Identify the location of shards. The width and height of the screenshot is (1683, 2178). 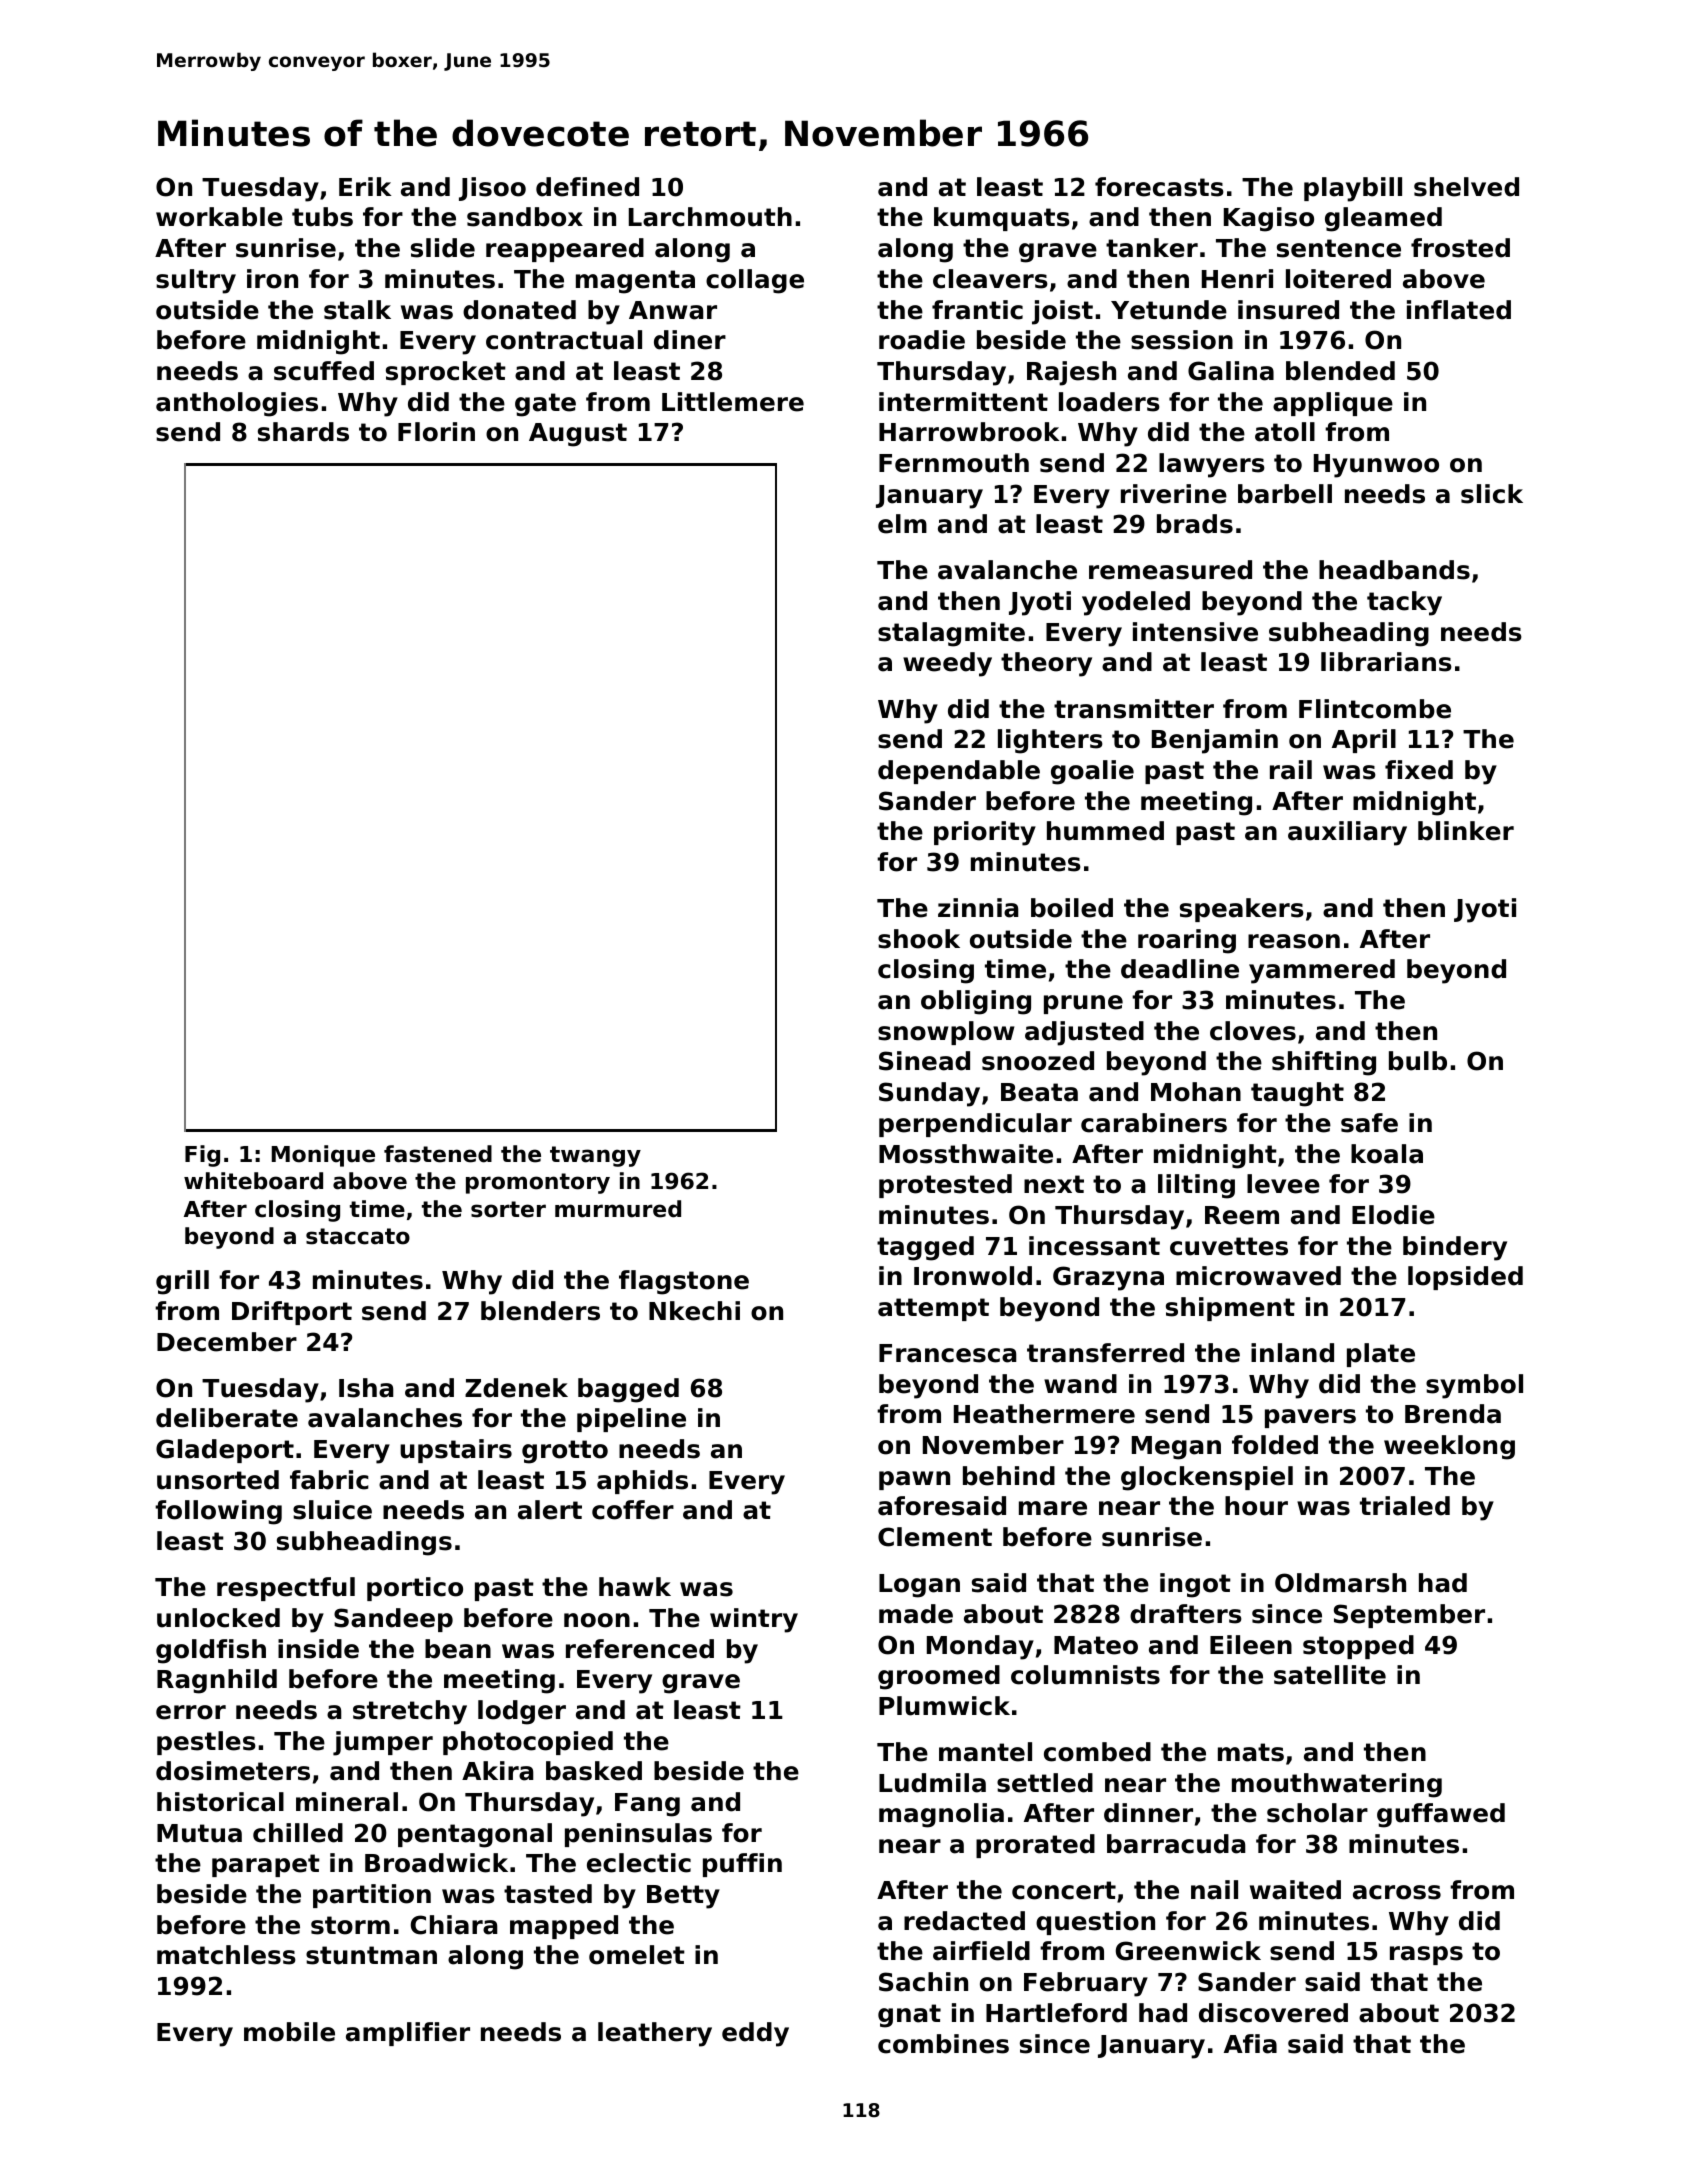
(303, 432).
